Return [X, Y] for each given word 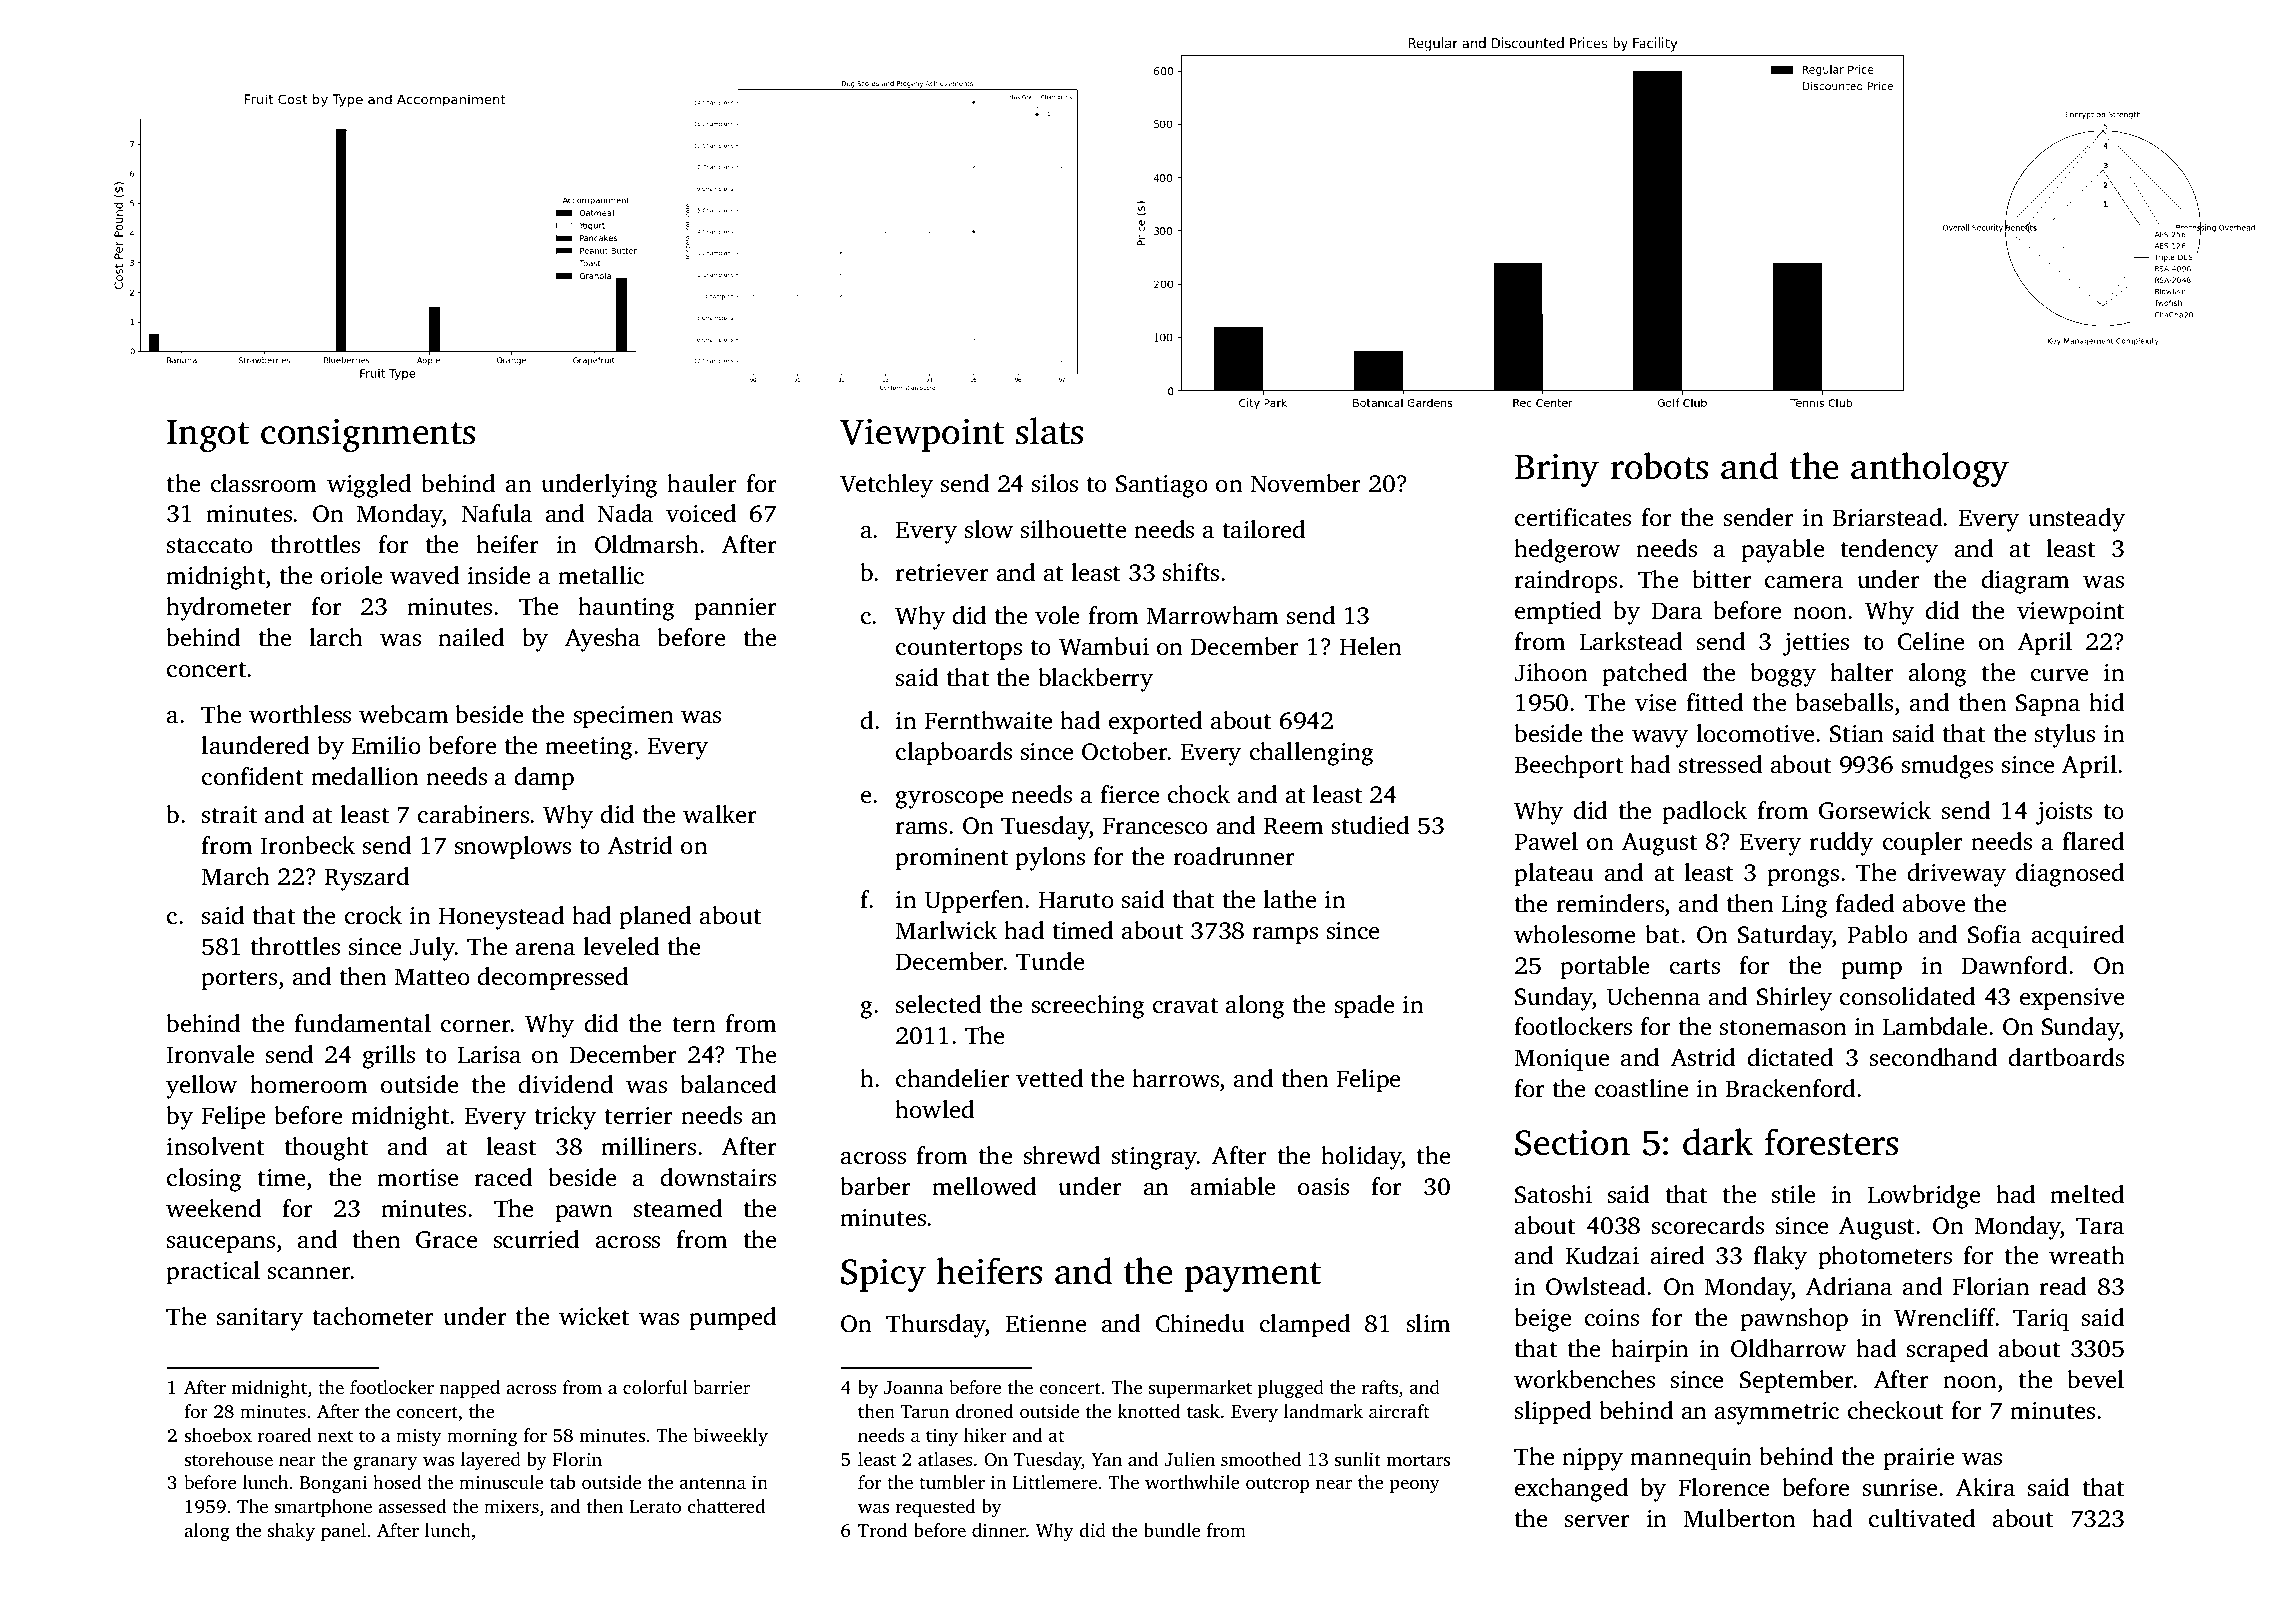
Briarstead [1887, 517]
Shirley [1794, 999]
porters [239, 980]
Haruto [1076, 900]
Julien [1189, 1459]
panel [343, 1532]
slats [1049, 431]
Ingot [208, 436]
